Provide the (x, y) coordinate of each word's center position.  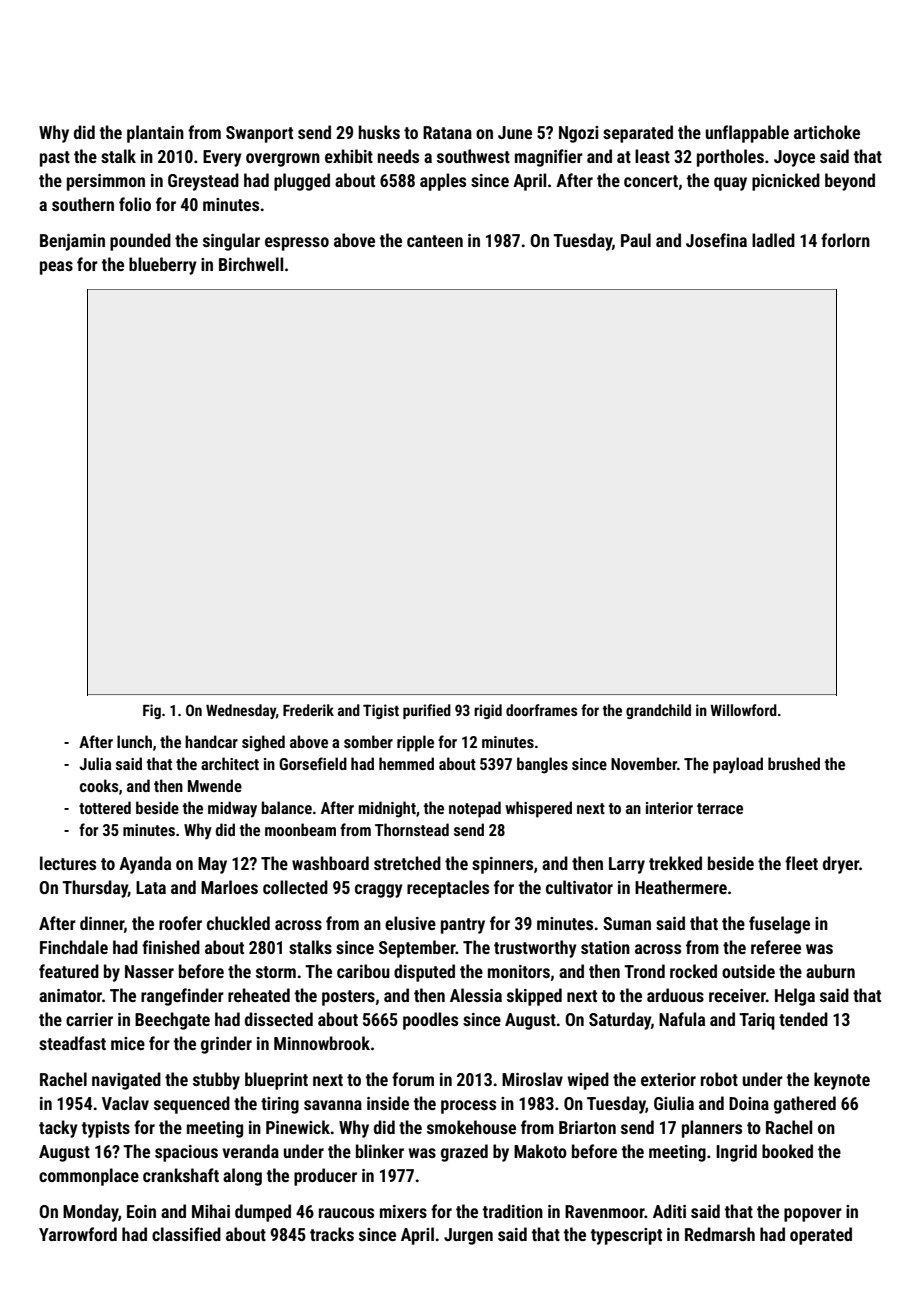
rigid (488, 711)
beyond (850, 182)
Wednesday (241, 711)
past (55, 159)
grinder (226, 1045)
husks (379, 132)
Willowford (743, 710)
